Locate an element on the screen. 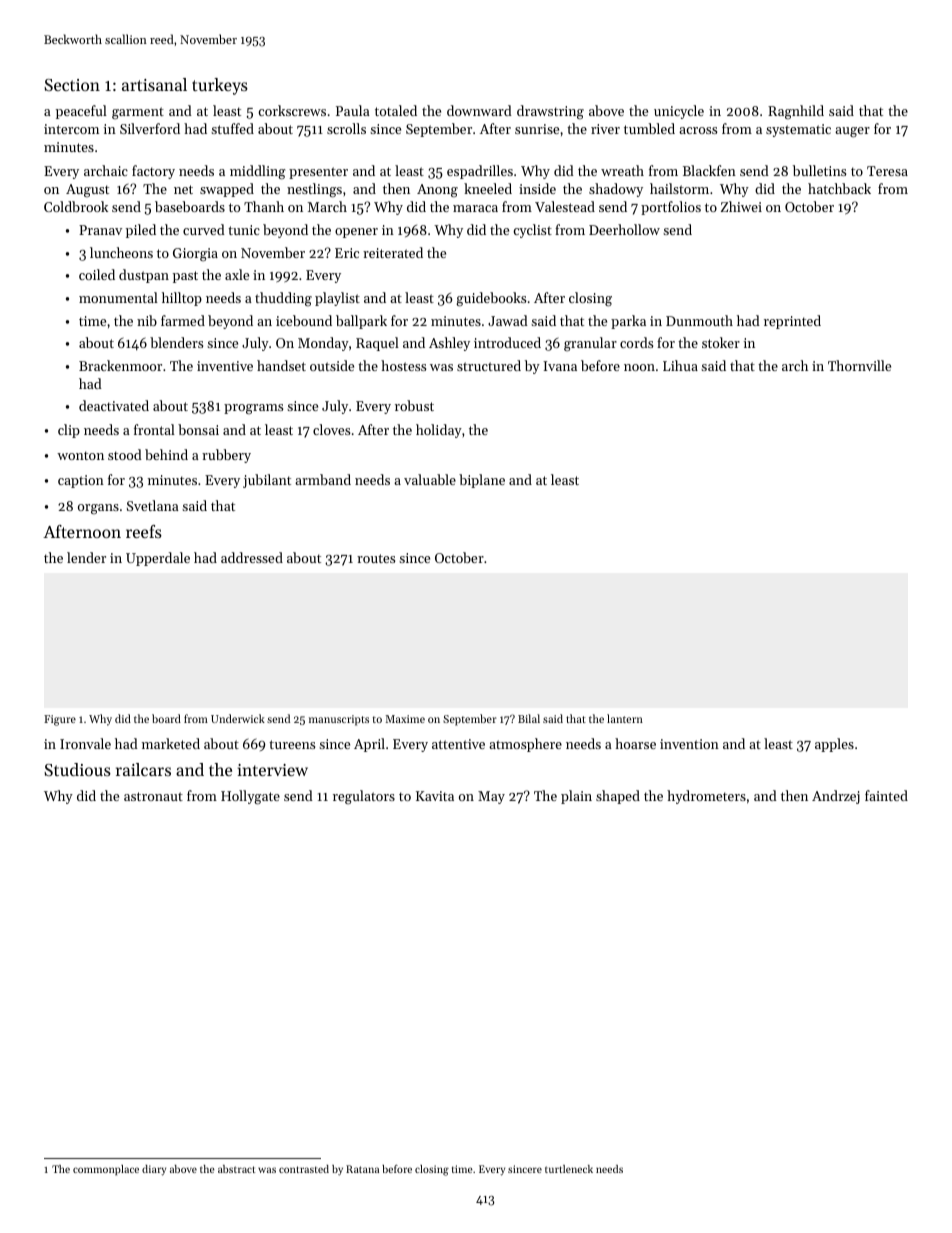  marketed is located at coordinates (171, 743).
